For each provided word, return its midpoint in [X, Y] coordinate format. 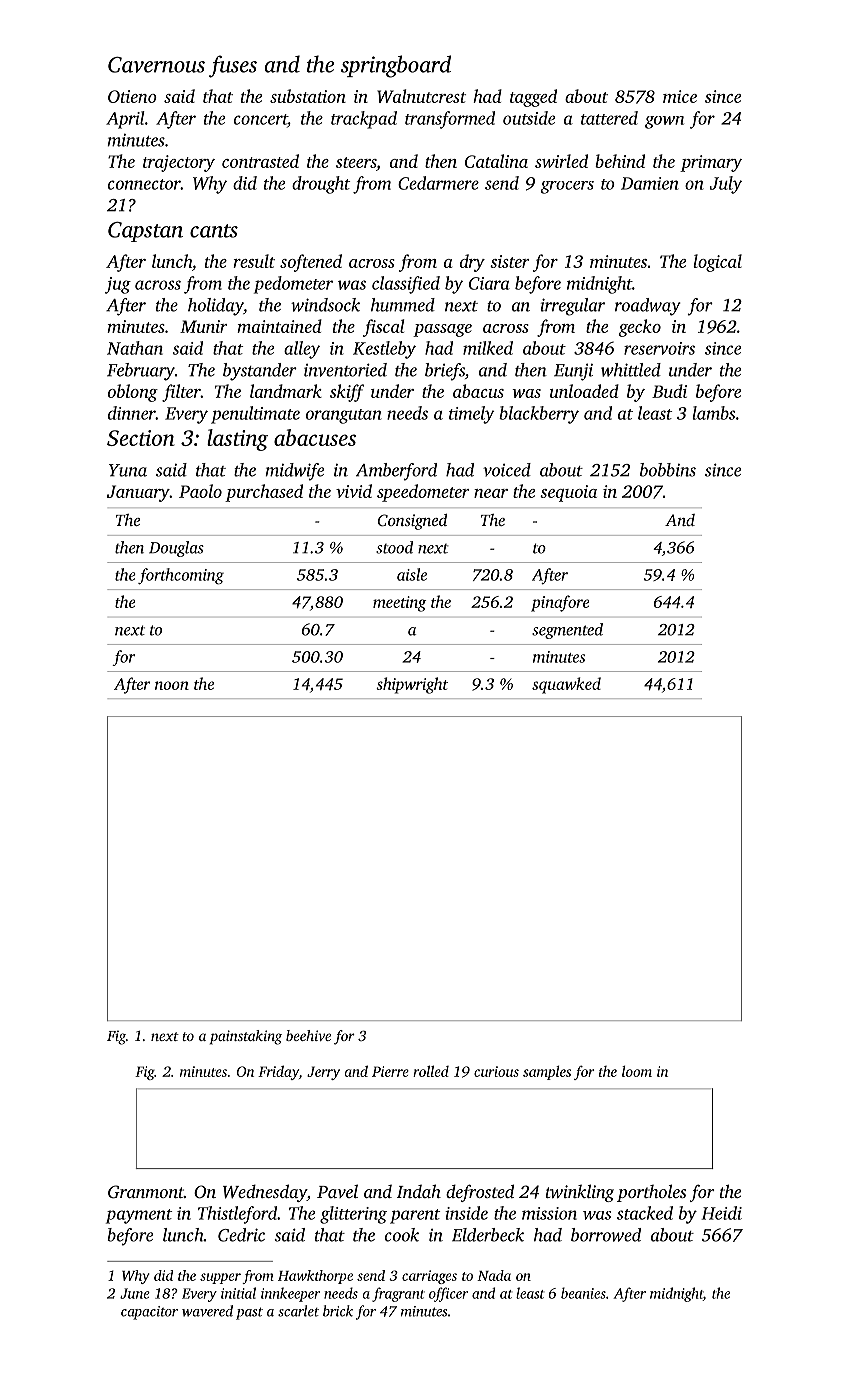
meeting [399, 604]
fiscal [383, 328]
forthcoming [181, 576]
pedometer [293, 285]
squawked [566, 685]
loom [637, 1071]
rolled [431, 1071]
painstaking [246, 1037]
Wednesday [265, 1193]
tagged [533, 98]
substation [308, 96]
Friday [278, 1072]
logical [717, 263]
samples [547, 1073]
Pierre [390, 1071]
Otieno [132, 96]
